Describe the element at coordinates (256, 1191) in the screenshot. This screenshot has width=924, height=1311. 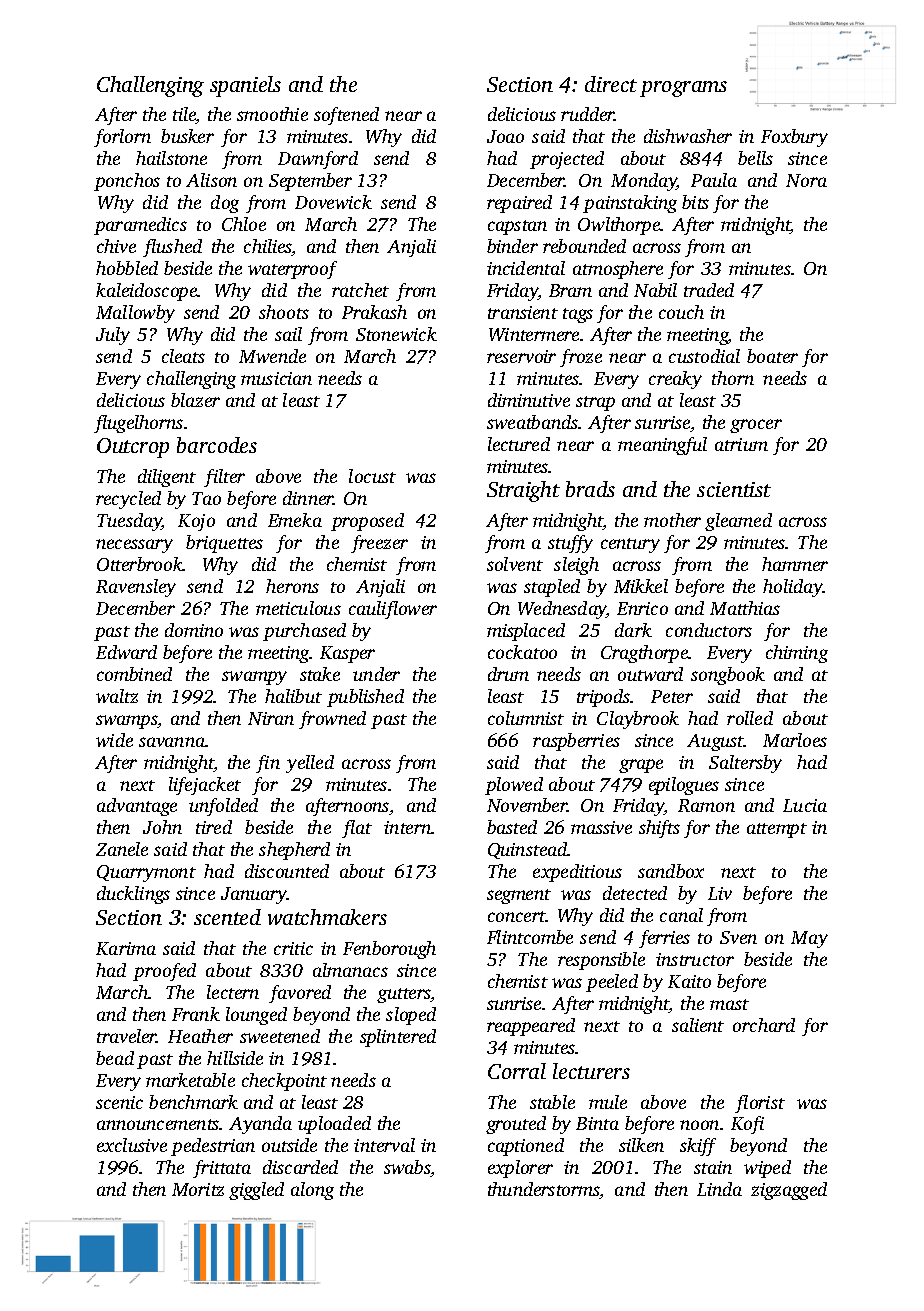
I see `giggled` at that location.
